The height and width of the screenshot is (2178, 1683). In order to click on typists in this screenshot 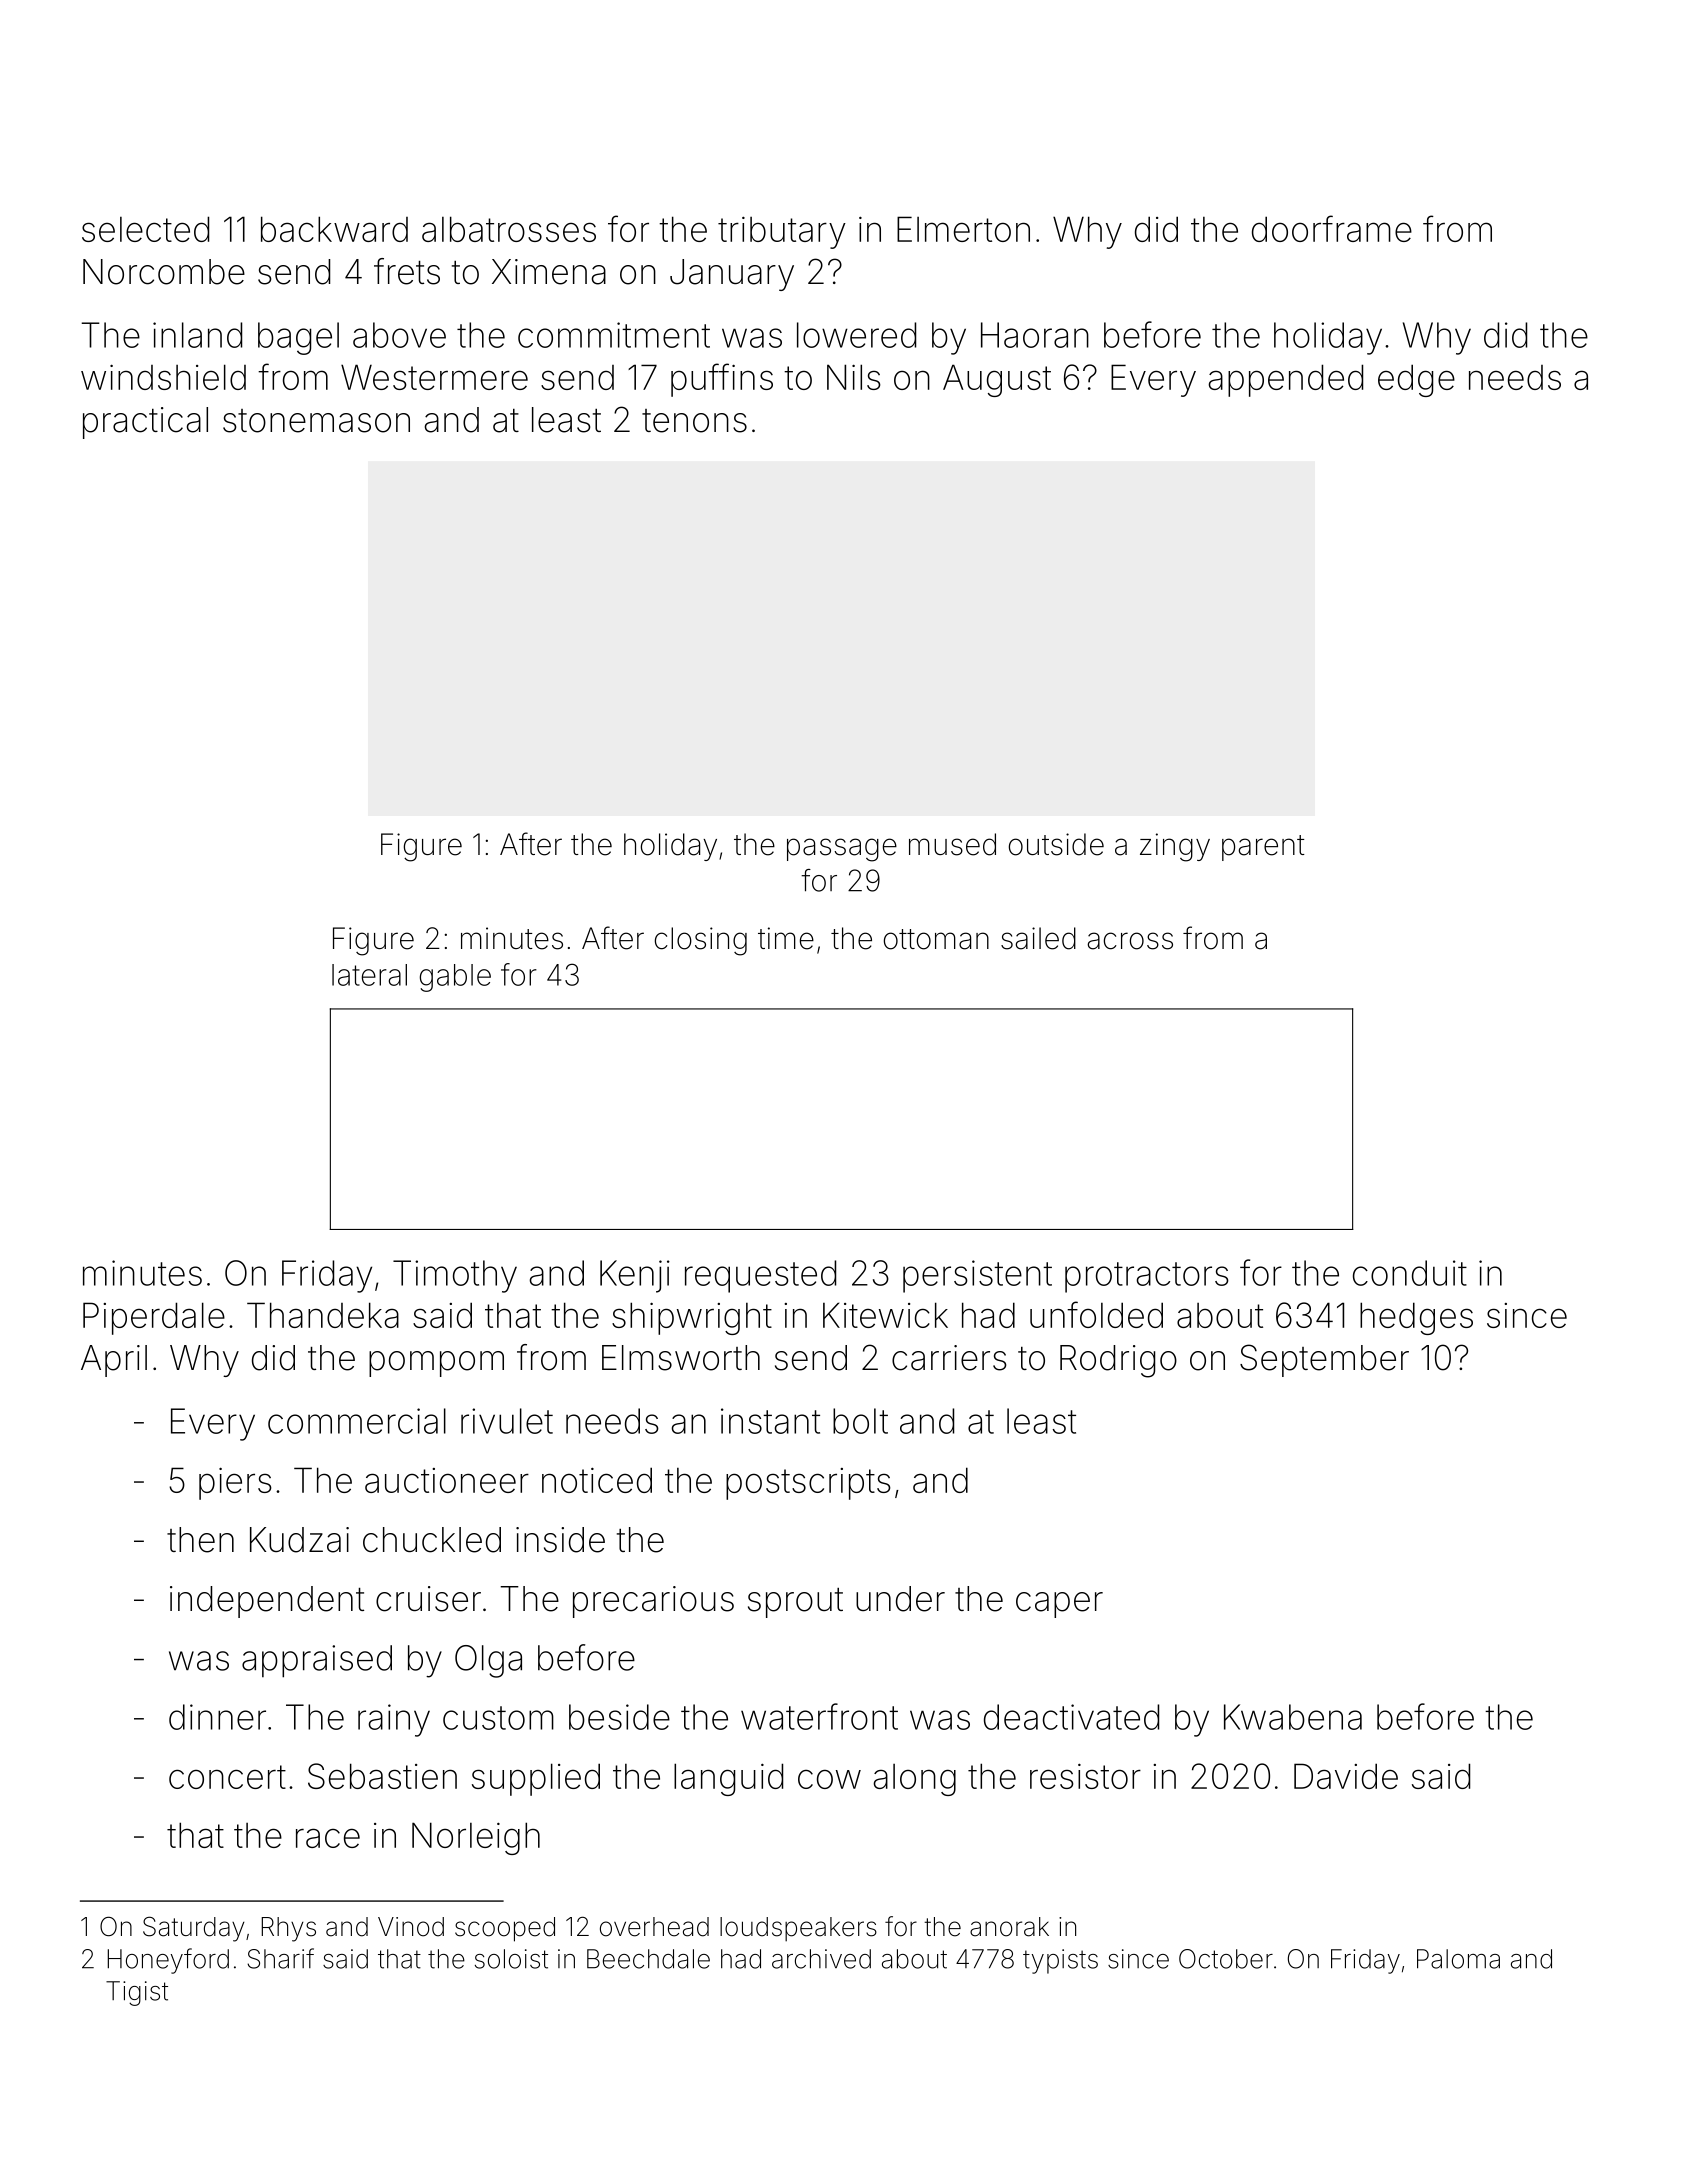, I will do `click(1060, 1961)`.
